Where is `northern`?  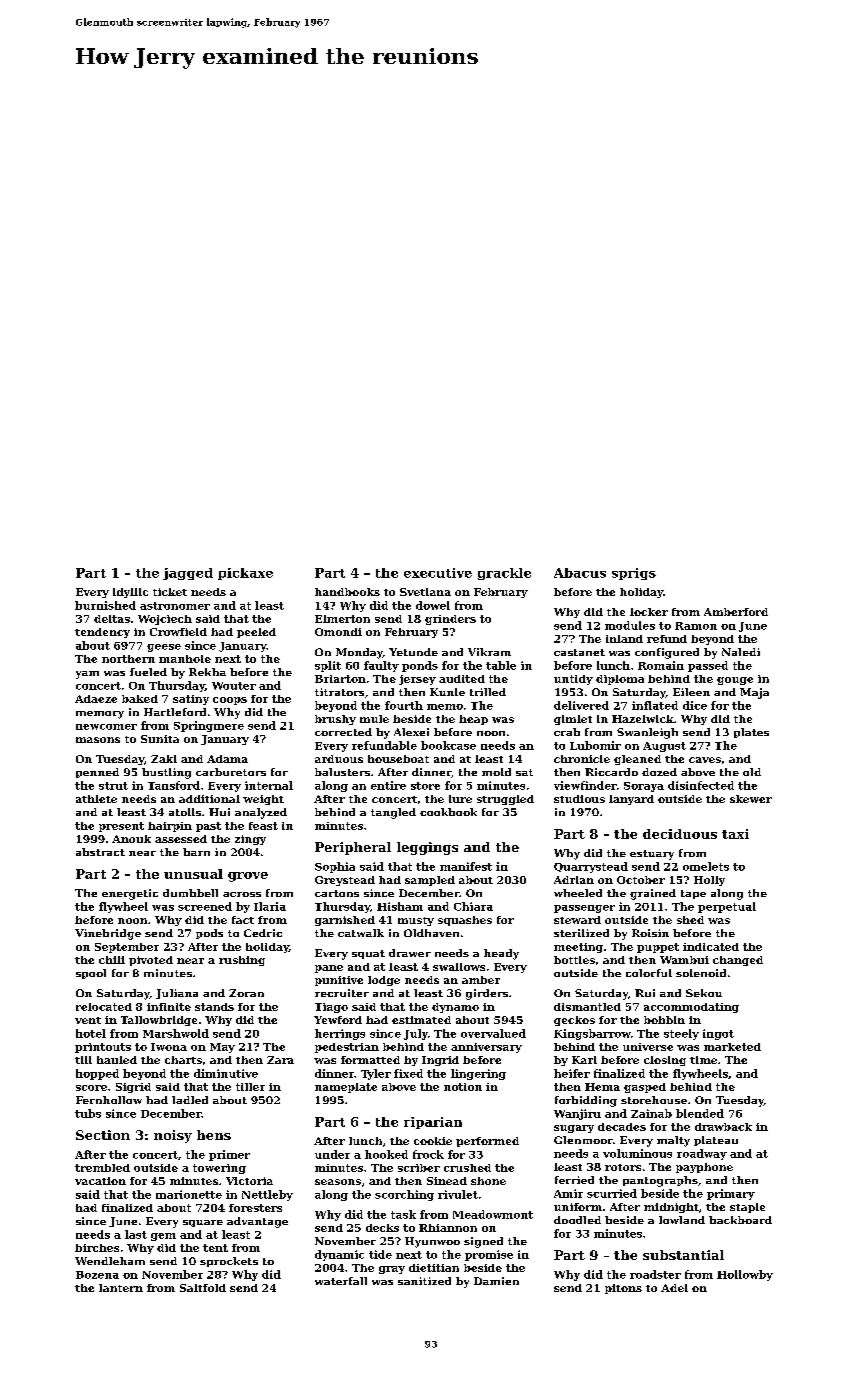 northern is located at coordinates (128, 659).
